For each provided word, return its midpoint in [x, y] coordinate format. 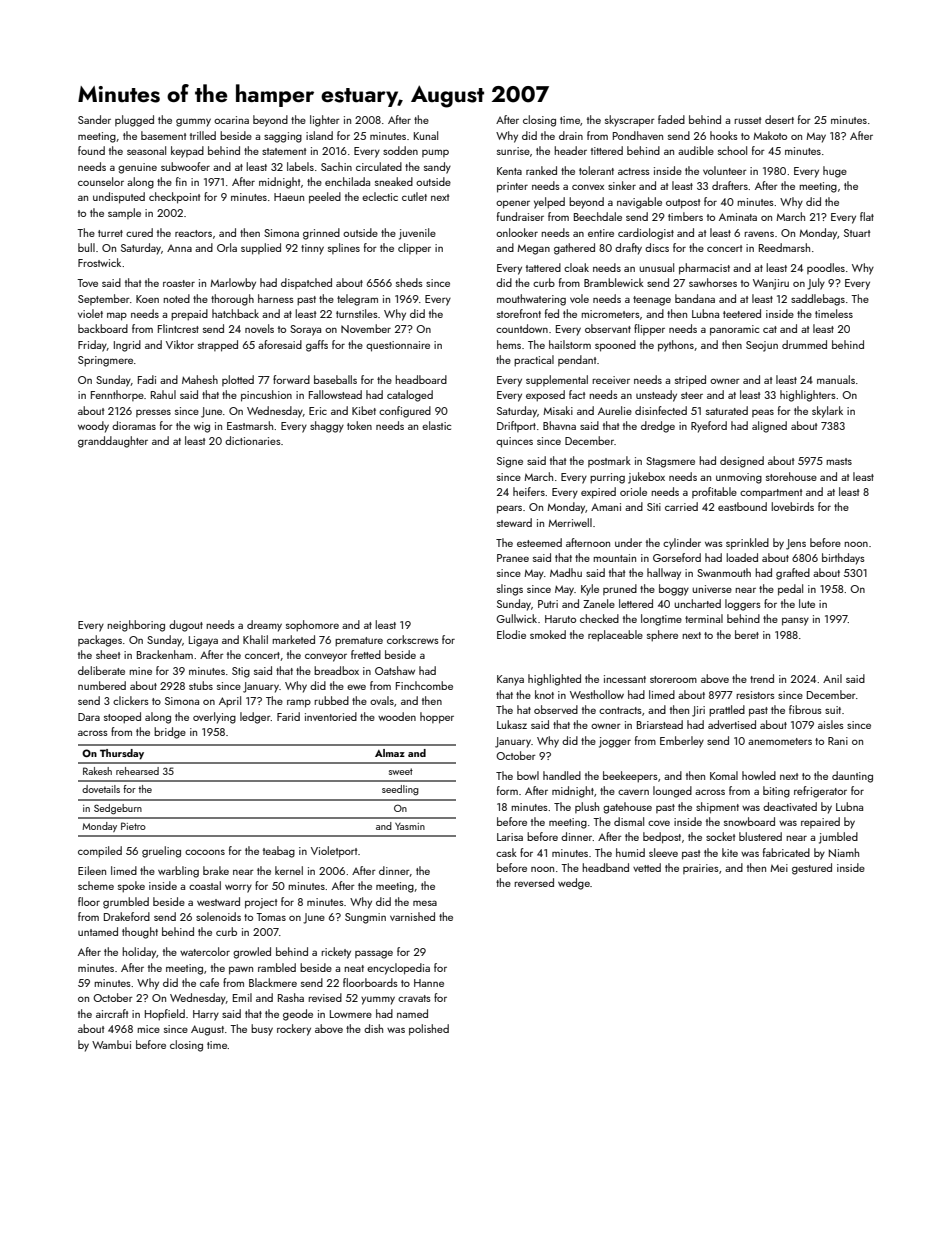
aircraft [112, 1013]
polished [429, 1030]
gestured [812, 869]
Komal [724, 775]
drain [571, 135]
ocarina [231, 120]
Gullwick [516, 618]
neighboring [136, 626]
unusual [656, 267]
